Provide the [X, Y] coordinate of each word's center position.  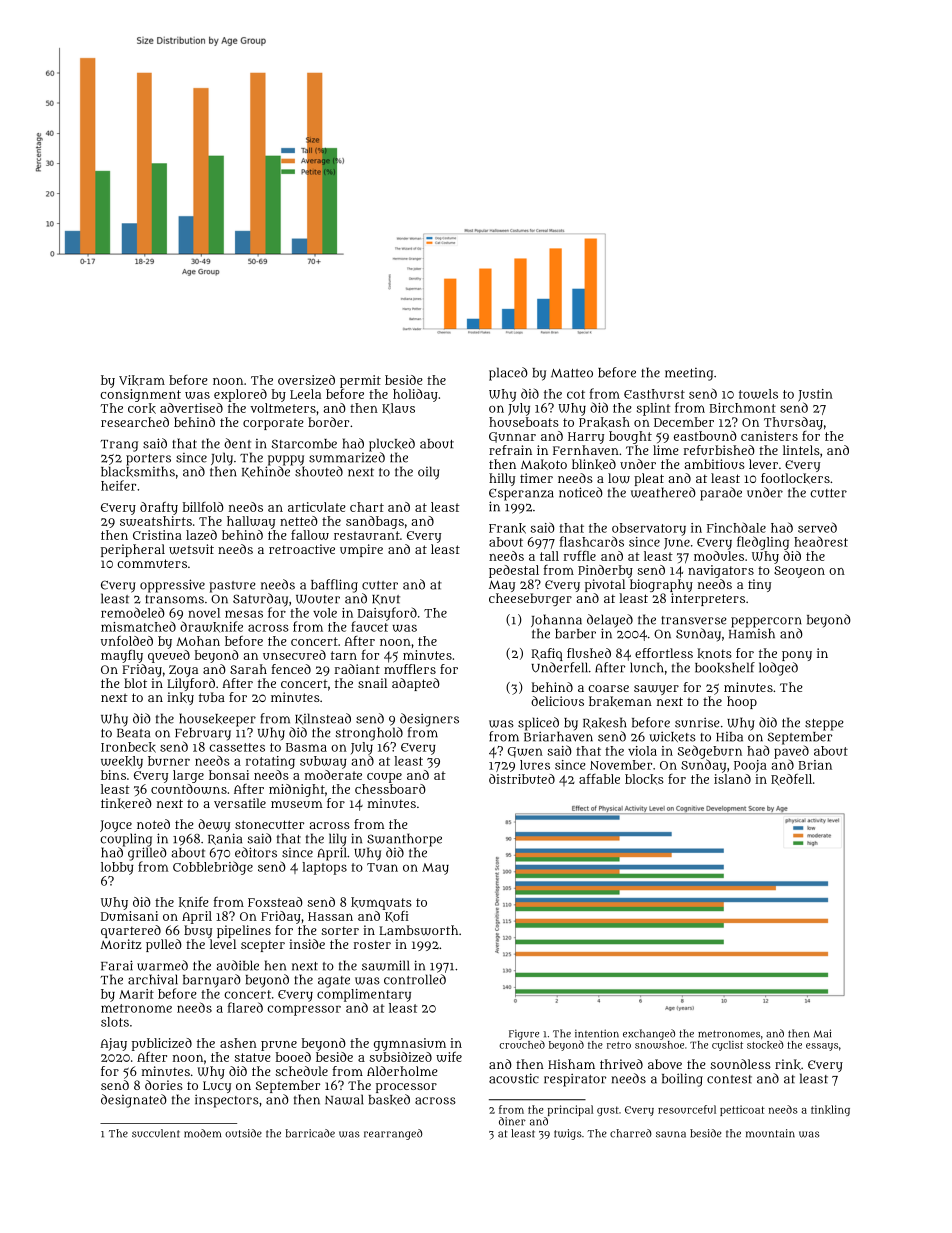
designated [134, 1101]
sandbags [375, 522]
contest [729, 1079]
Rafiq [547, 654]
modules [719, 556]
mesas [244, 614]
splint [653, 409]
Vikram [142, 380]
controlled [415, 979]
